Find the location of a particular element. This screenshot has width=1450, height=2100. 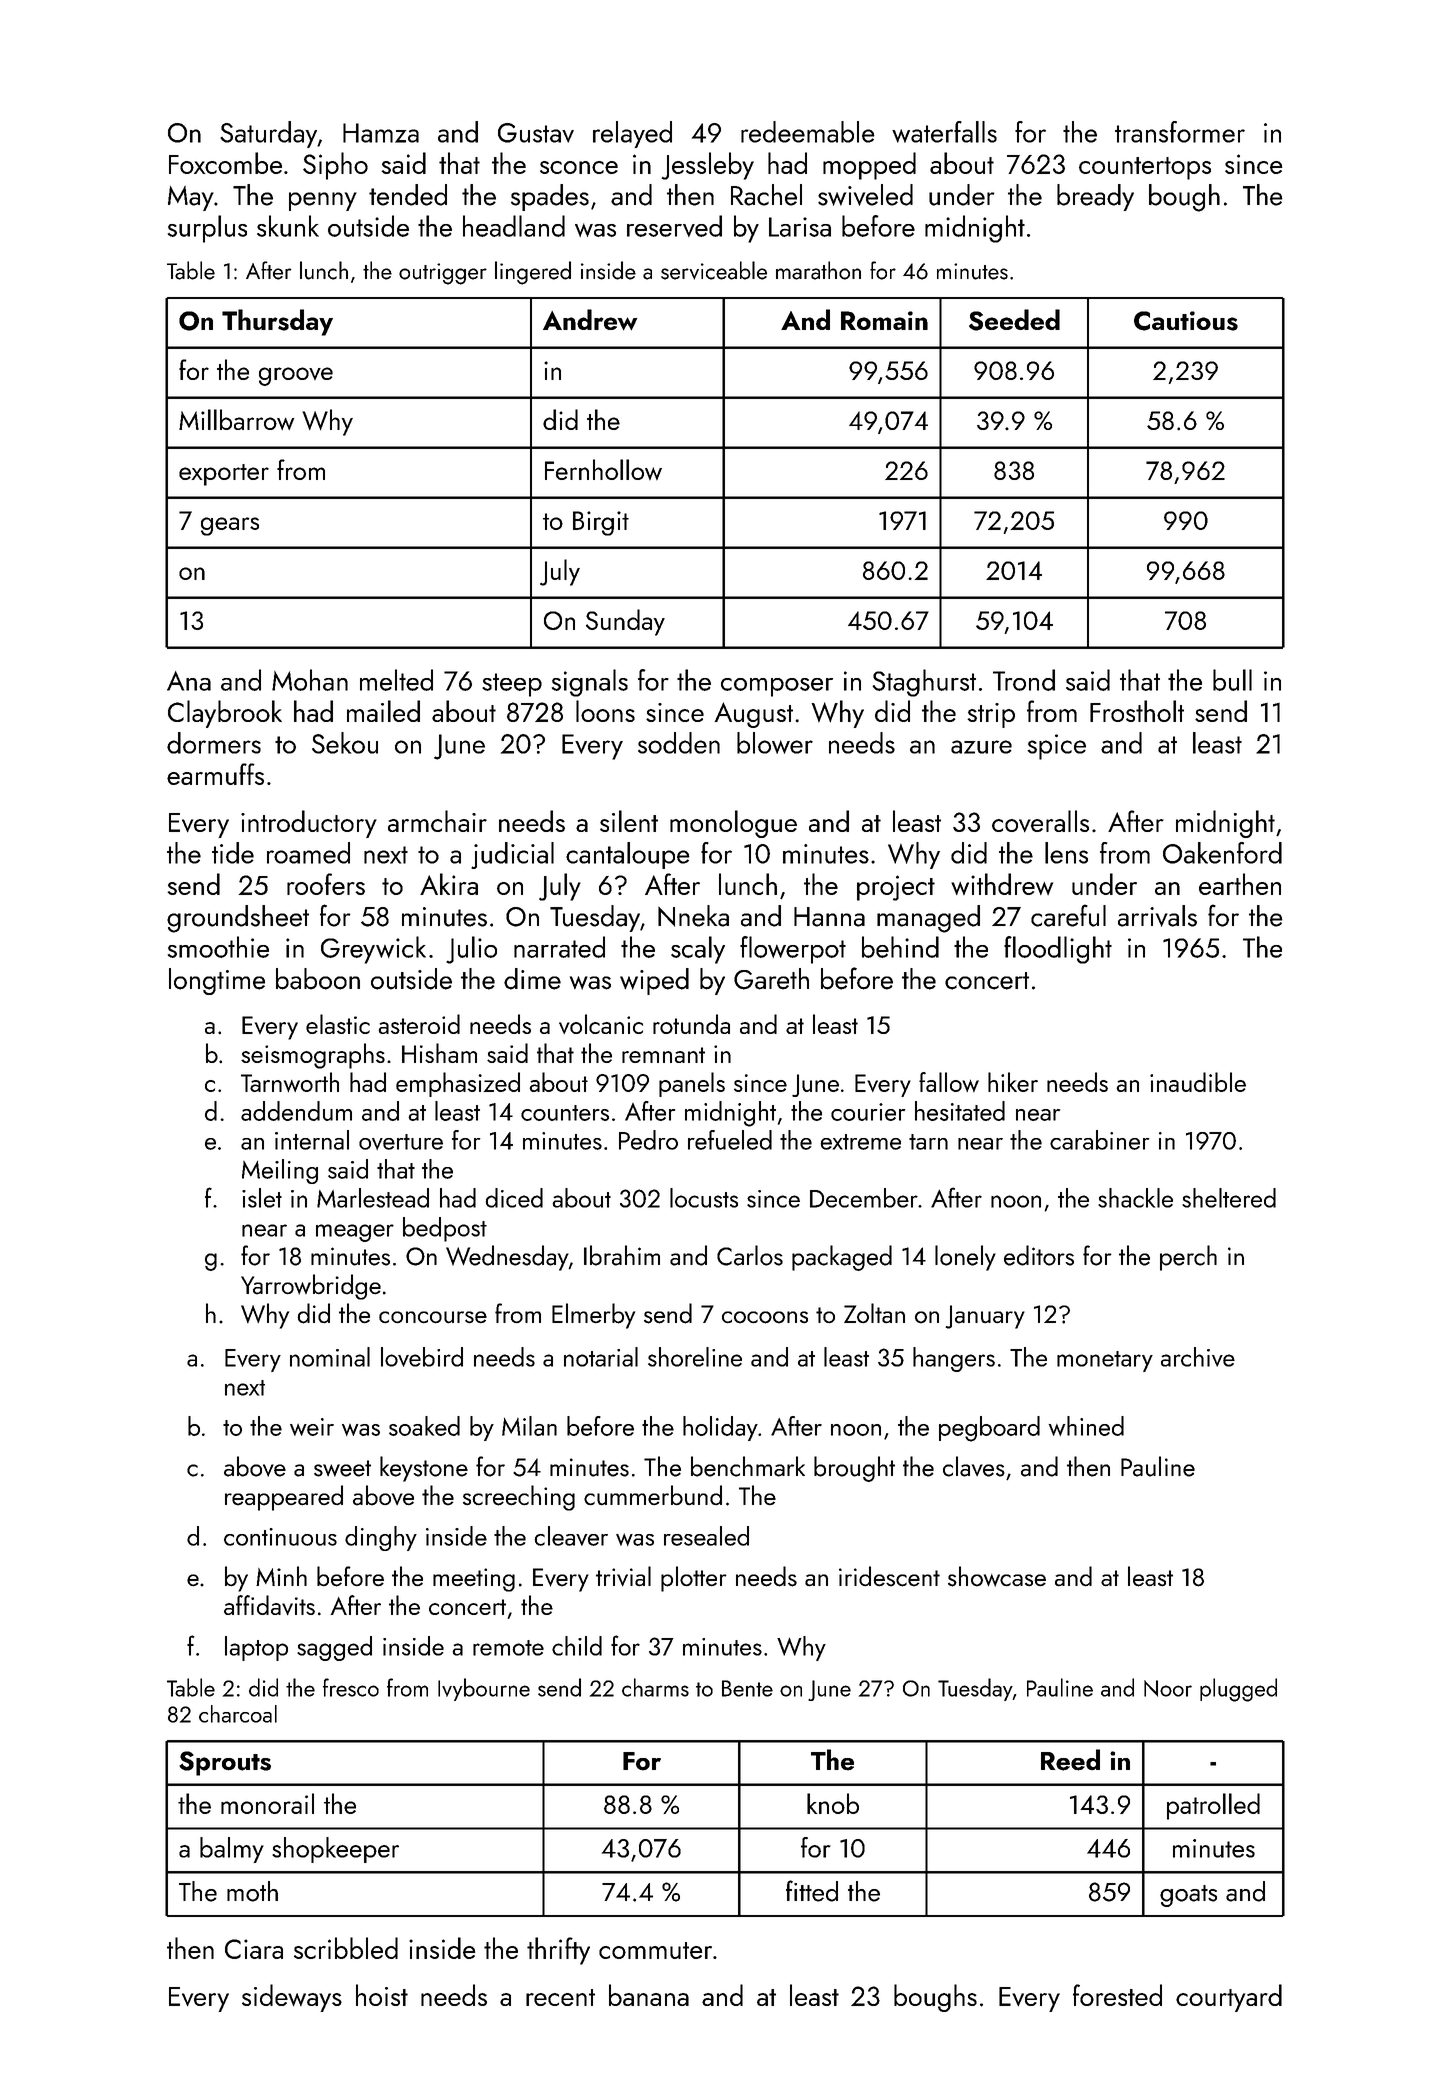

Birgit is located at coordinates (601, 523).
